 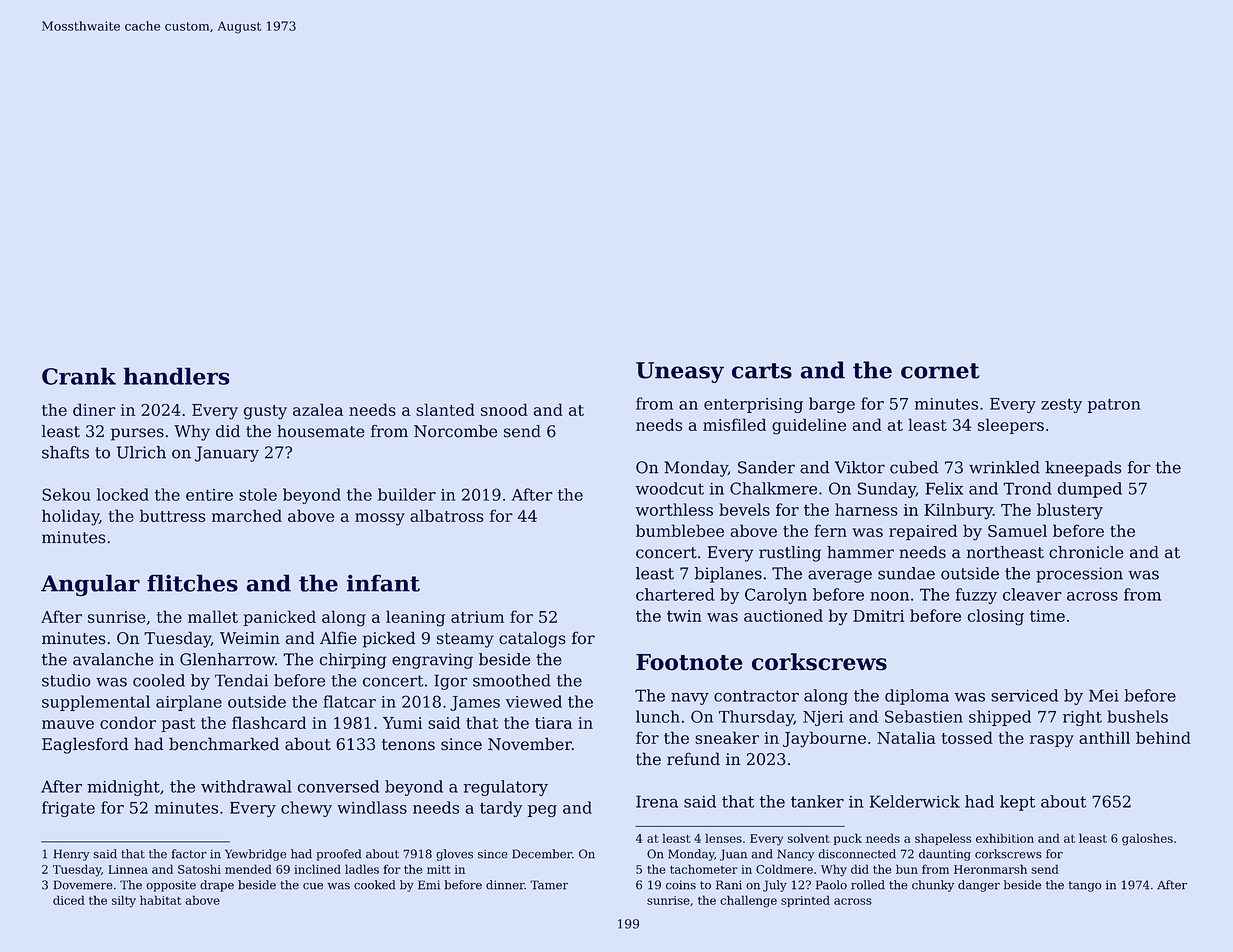 What do you see at coordinates (860, 552) in the screenshot?
I see `hammer` at bounding box center [860, 552].
